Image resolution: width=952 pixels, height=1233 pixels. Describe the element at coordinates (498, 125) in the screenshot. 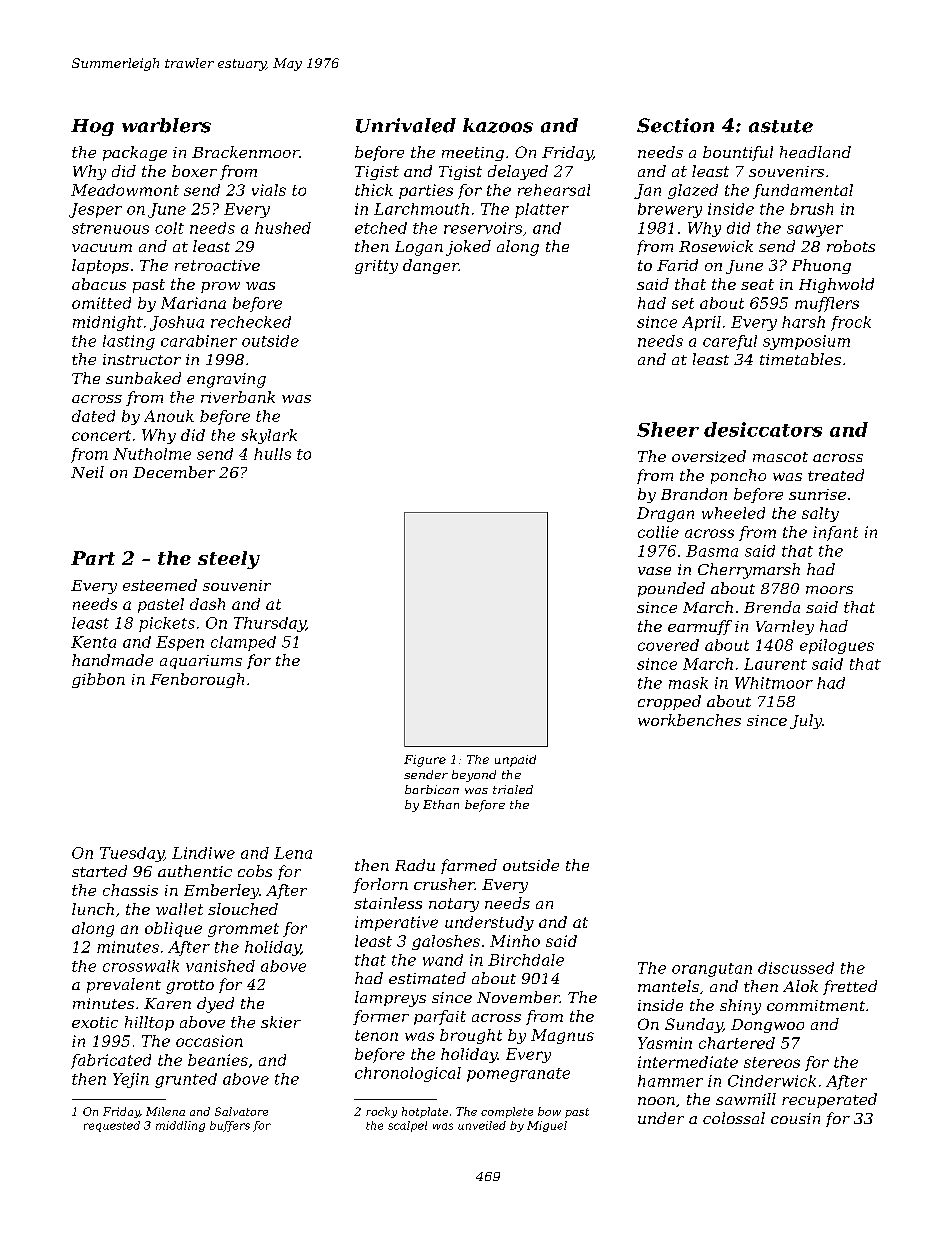

I see `kazoos` at that location.
